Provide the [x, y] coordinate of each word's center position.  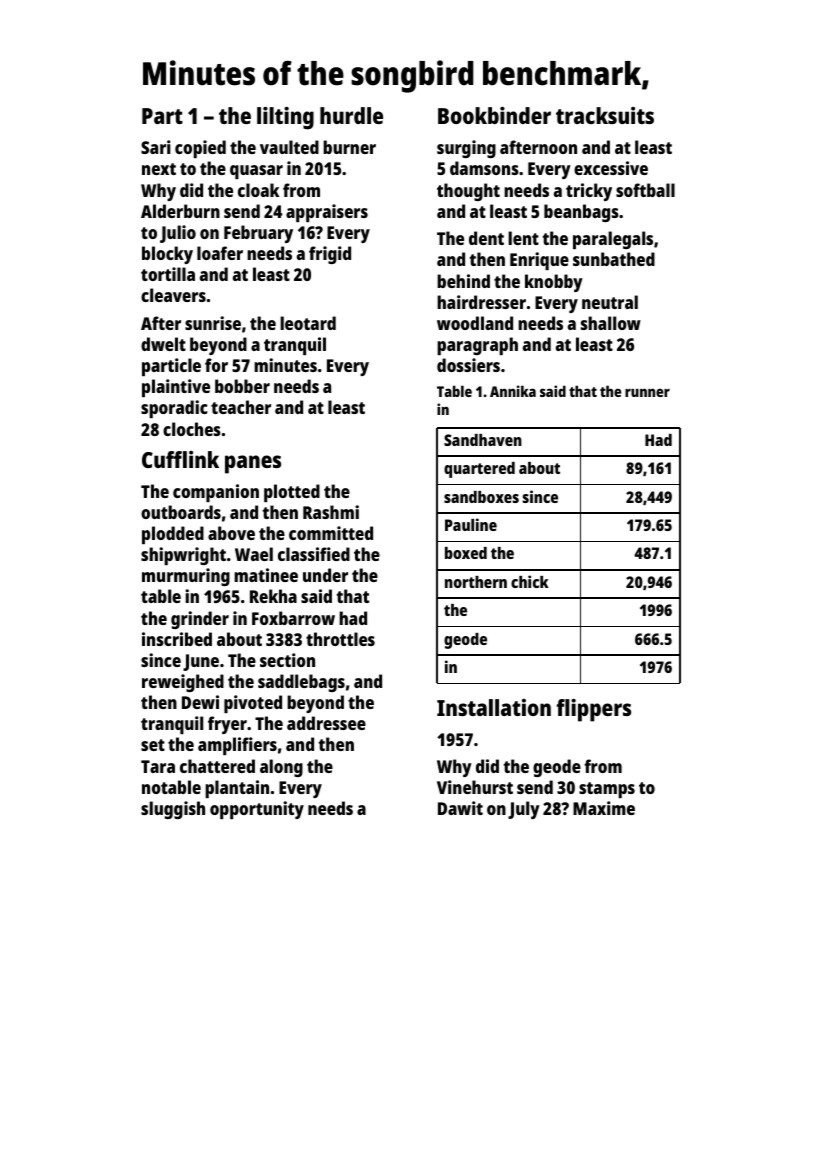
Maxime [604, 808]
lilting [285, 118]
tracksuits [605, 115]
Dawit [460, 808]
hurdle [351, 115]
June [201, 662]
